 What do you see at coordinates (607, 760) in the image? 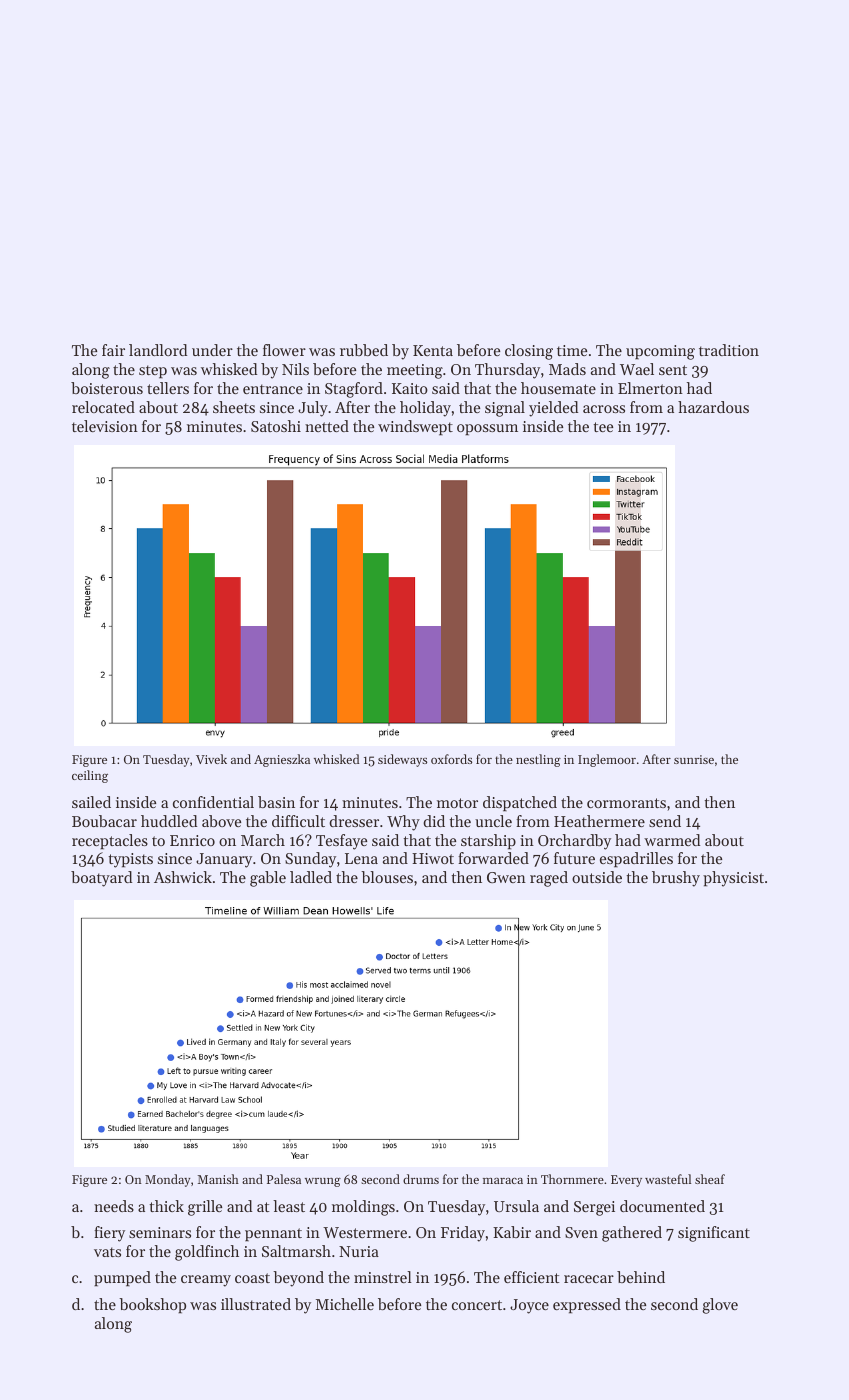
I see `Inglemoor` at bounding box center [607, 760].
